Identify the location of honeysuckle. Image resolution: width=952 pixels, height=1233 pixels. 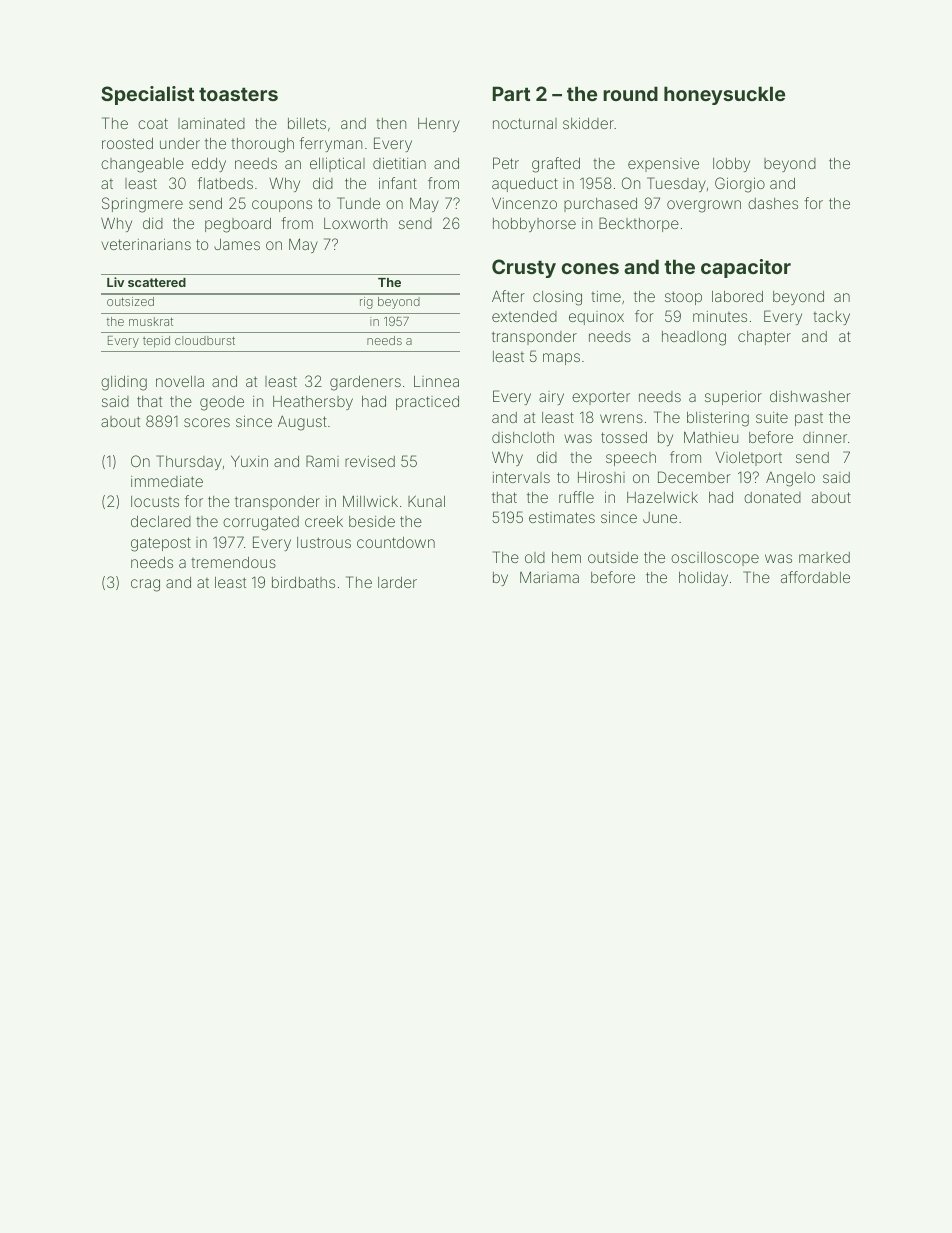
(724, 95).
